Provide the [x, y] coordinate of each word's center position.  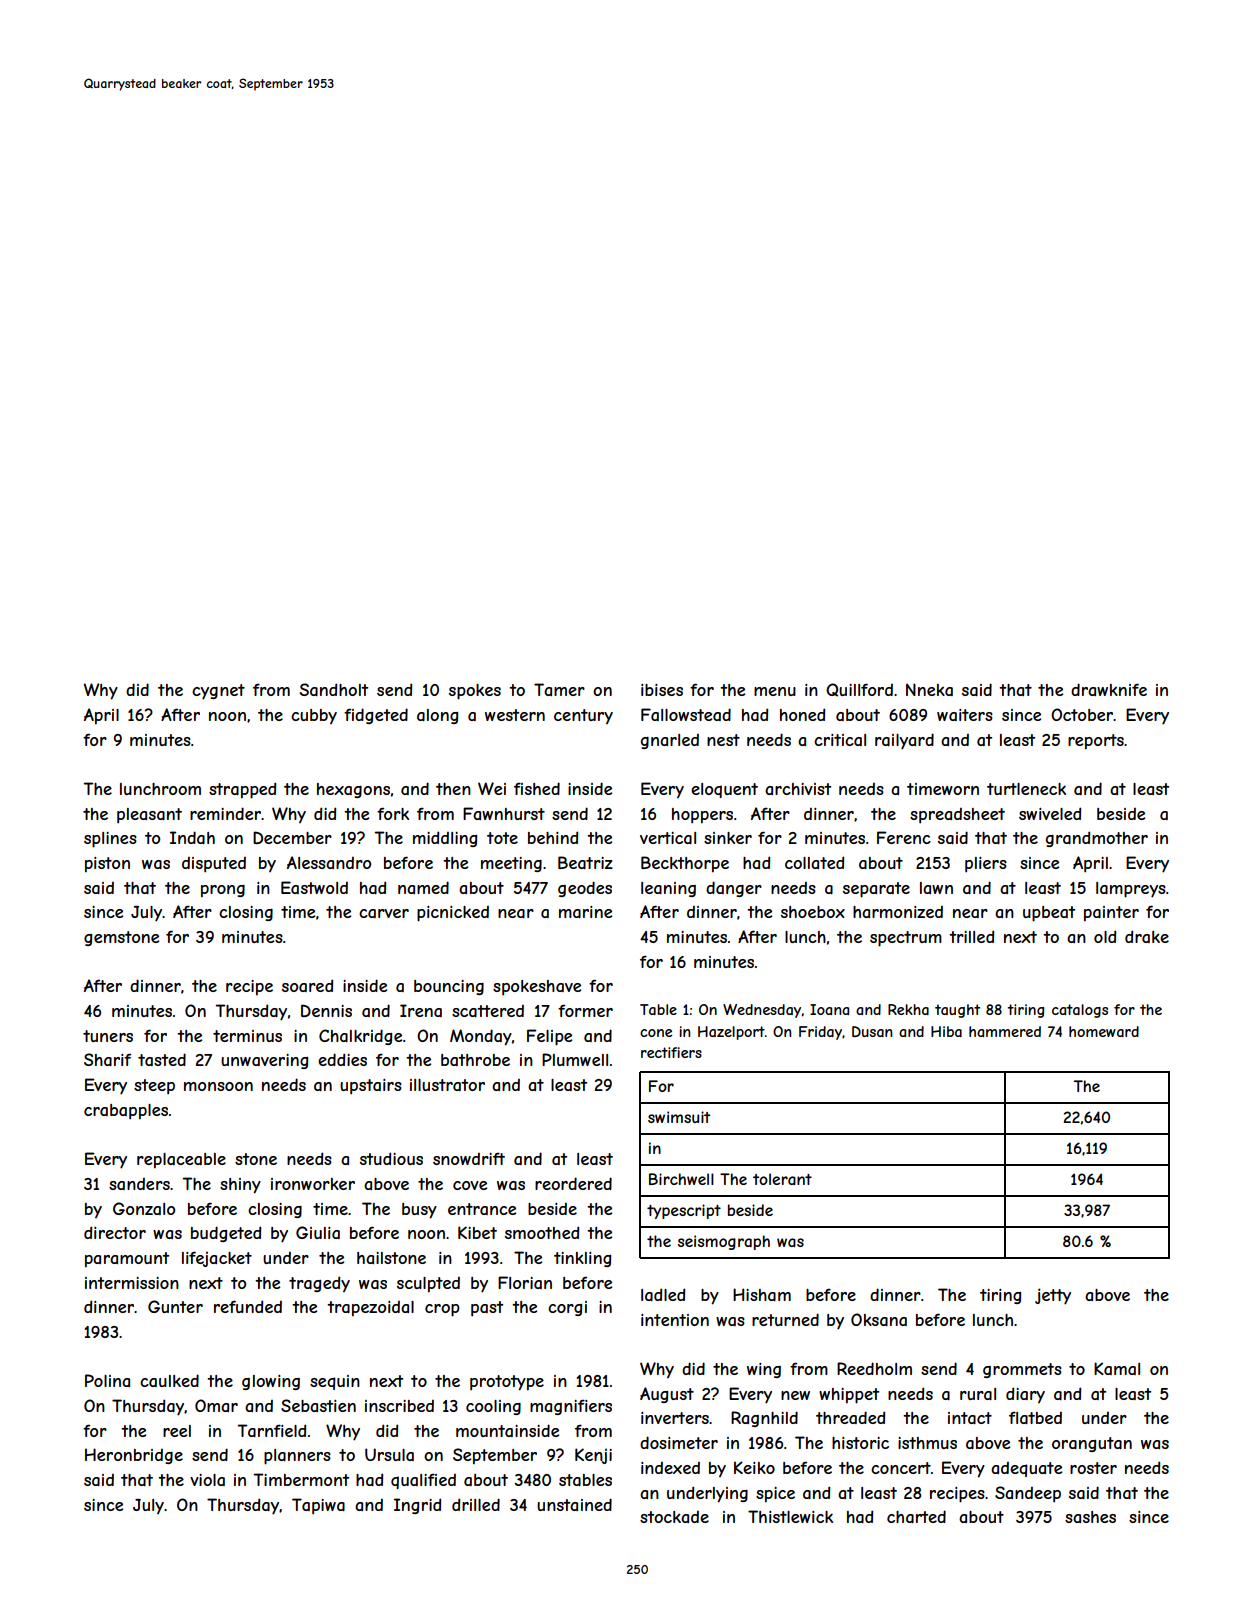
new [795, 1395]
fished [537, 788]
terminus [247, 1036]
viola [207, 1480]
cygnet [218, 692]
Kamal [1117, 1368]
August [667, 1395]
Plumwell [575, 1059]
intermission [132, 1283]
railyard [904, 741]
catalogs [1080, 1011]
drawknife [1109, 689]
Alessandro [329, 862]
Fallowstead [686, 714]
